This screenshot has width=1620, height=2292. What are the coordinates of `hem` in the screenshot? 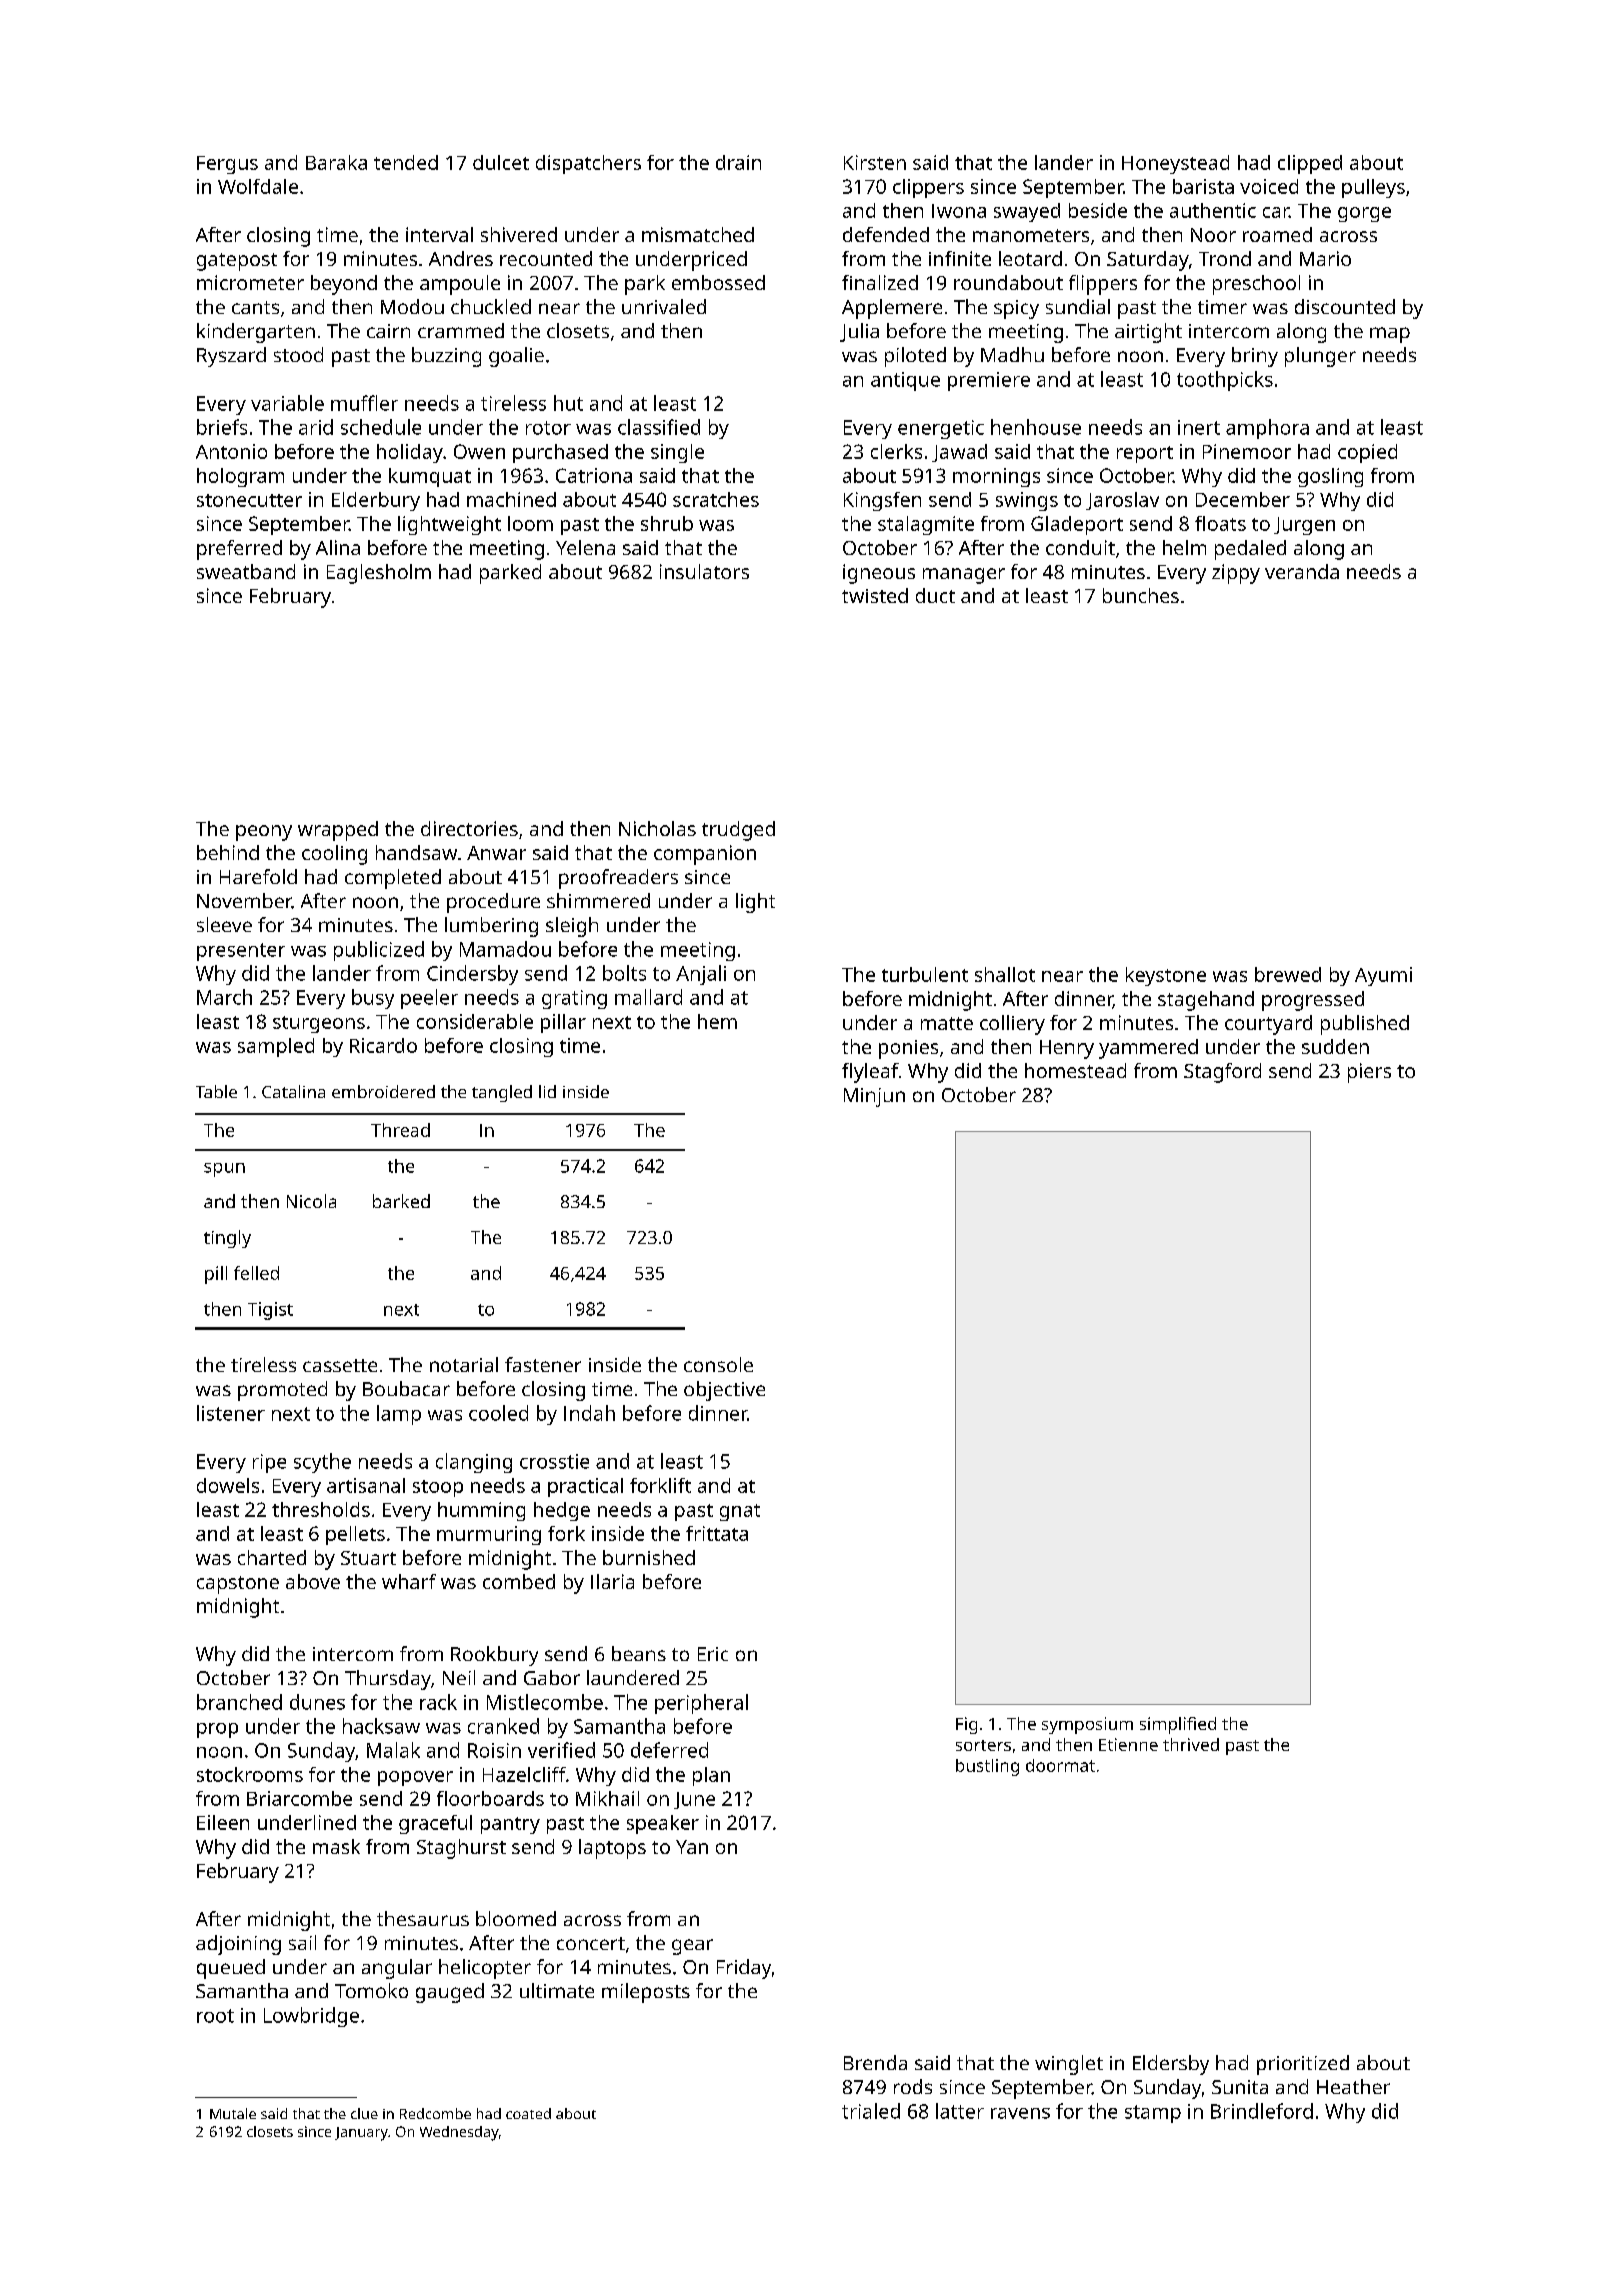 It's located at (717, 1021).
